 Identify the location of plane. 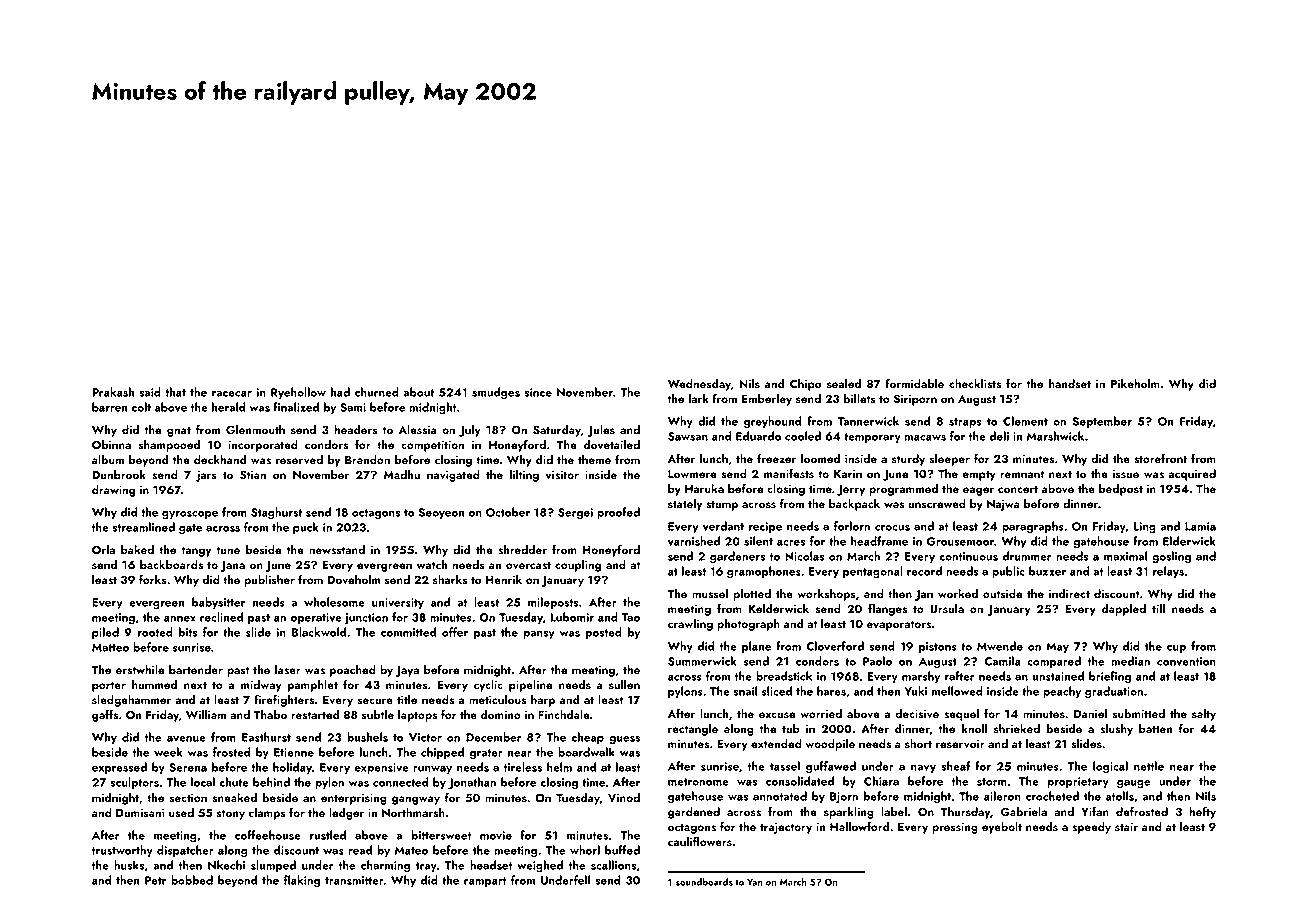
(756, 647).
